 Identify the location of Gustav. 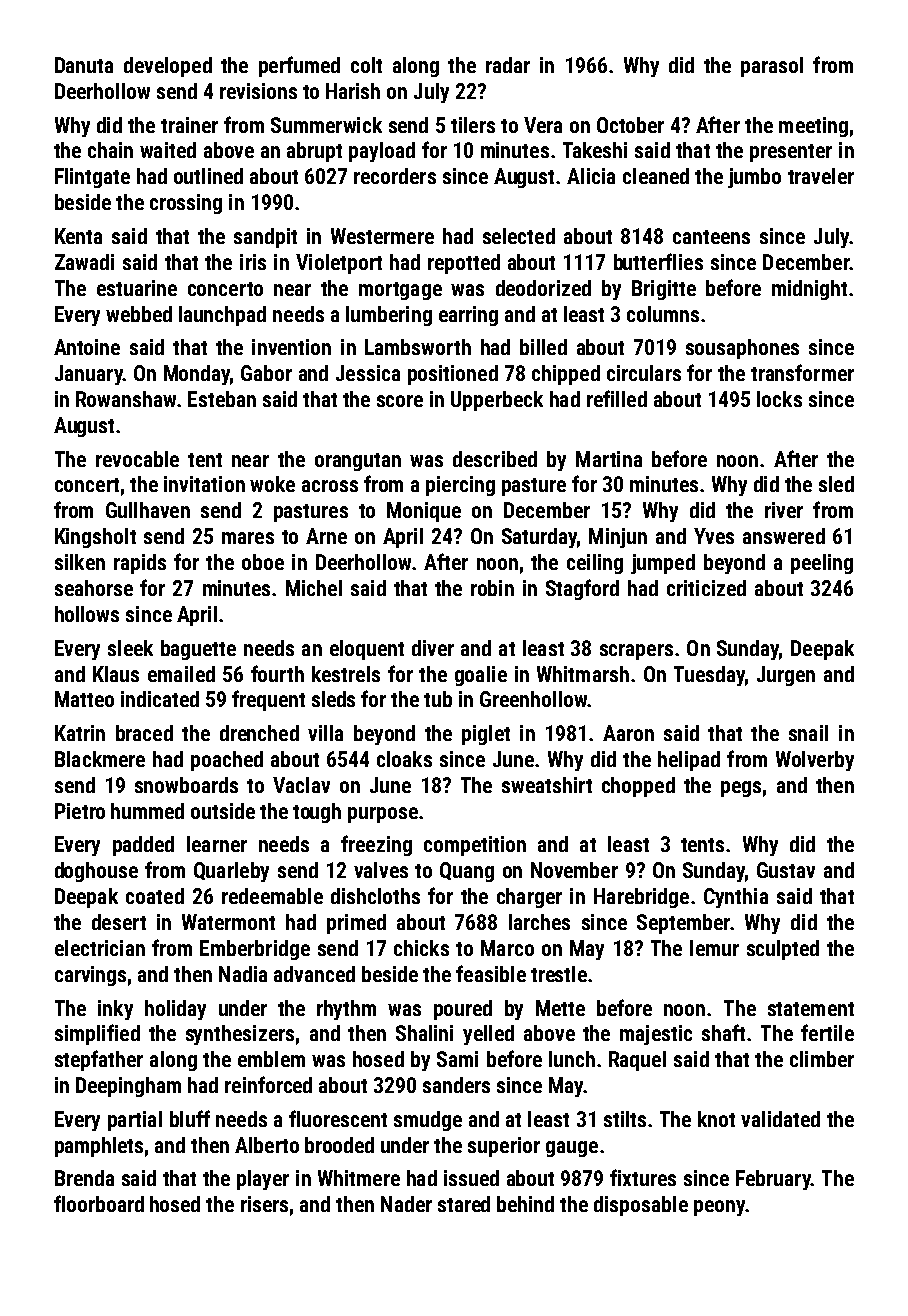
(786, 870).
